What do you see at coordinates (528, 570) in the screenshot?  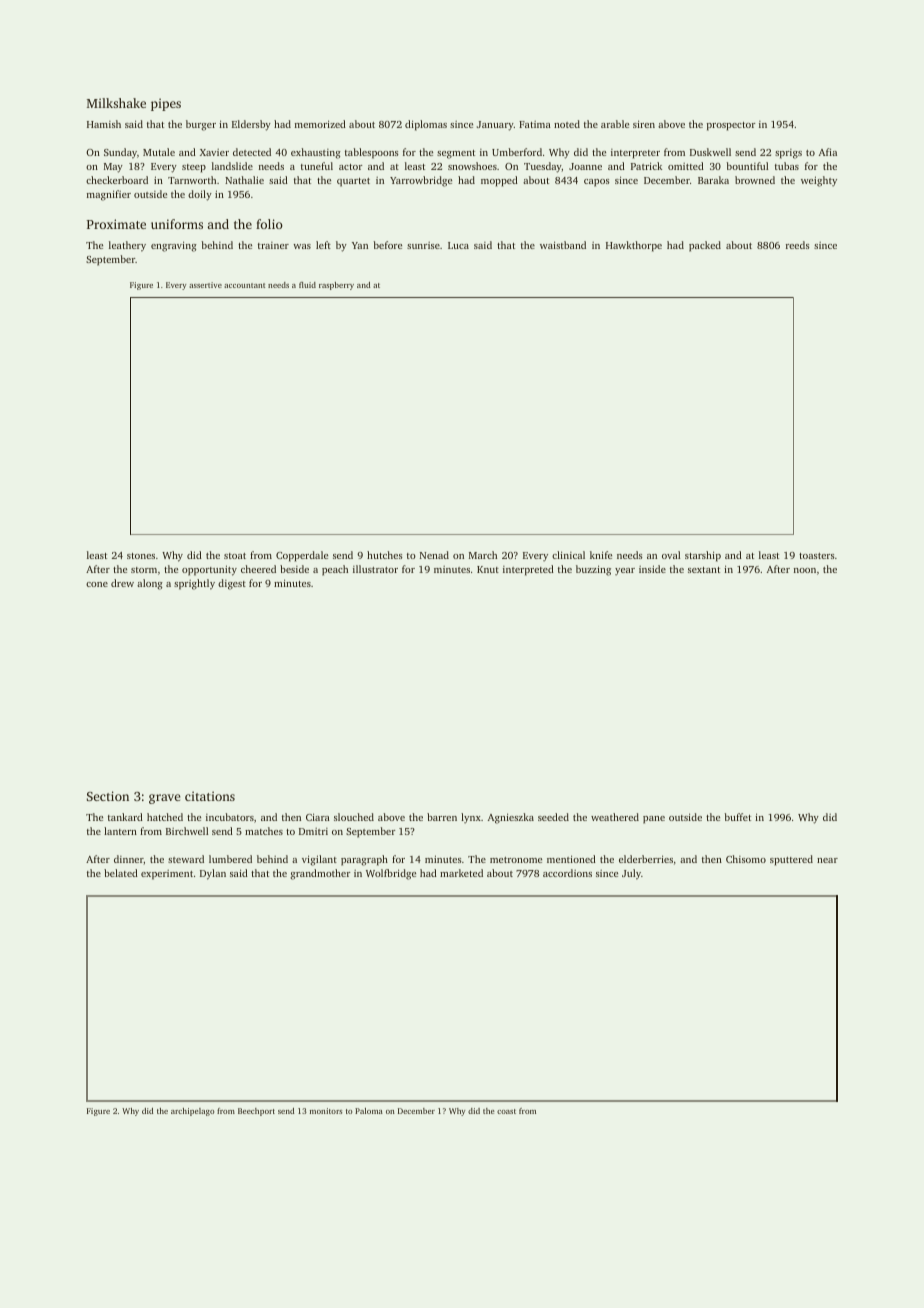 I see `interpreted` at bounding box center [528, 570].
